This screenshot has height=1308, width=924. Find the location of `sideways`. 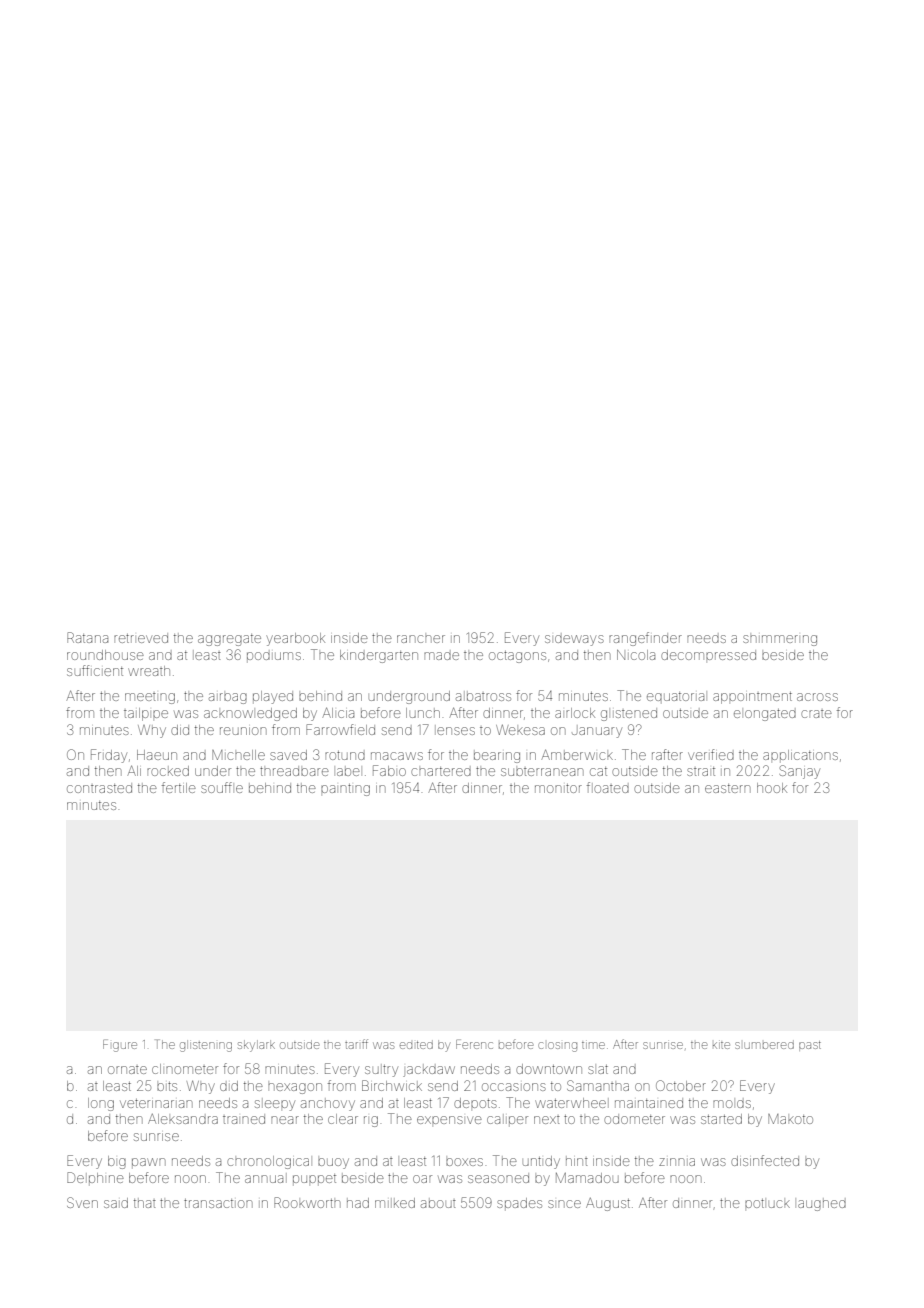

sideways is located at coordinates (574, 640).
